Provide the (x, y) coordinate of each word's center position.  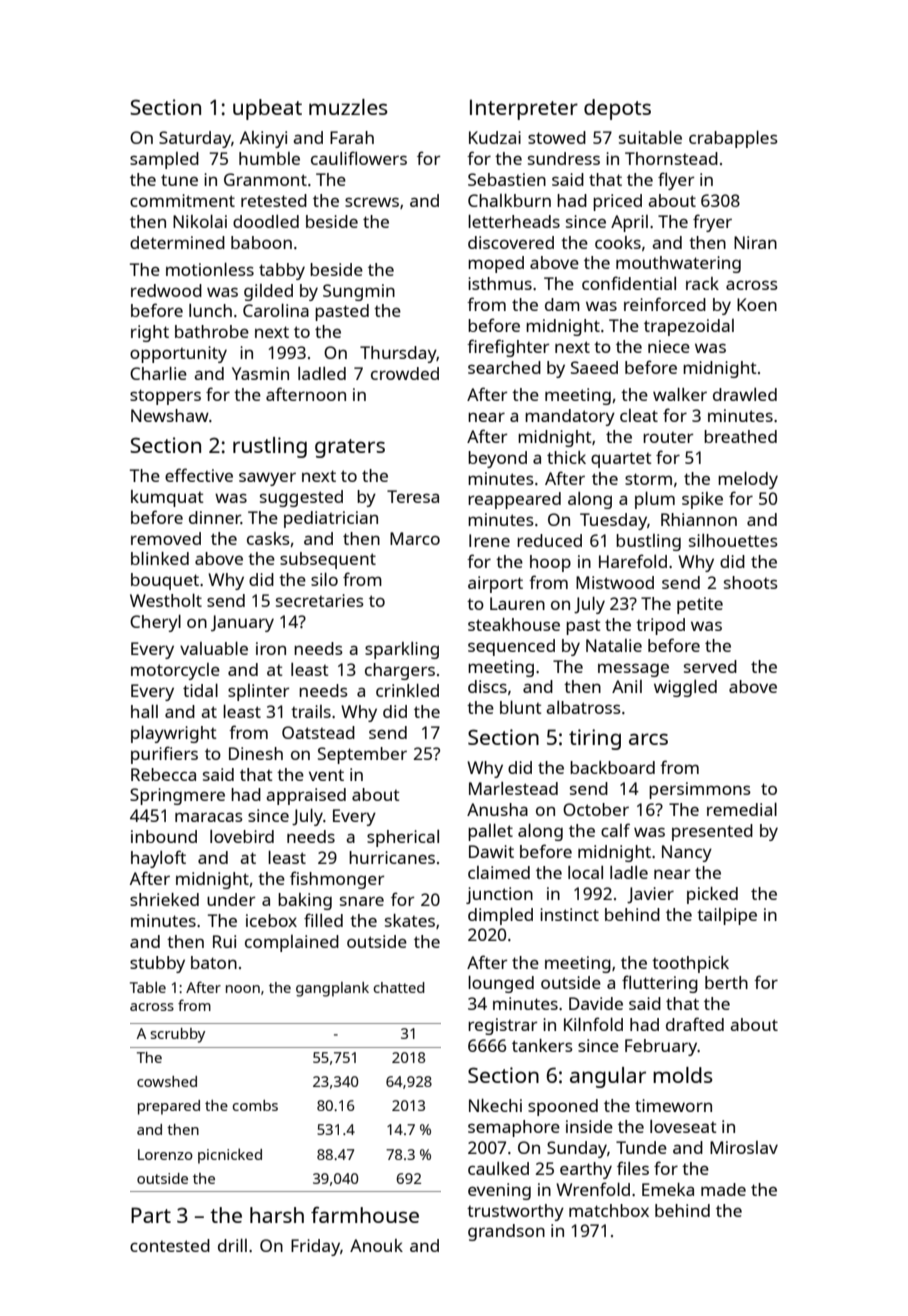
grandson (506, 1232)
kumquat (167, 498)
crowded (405, 373)
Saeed (594, 367)
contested (170, 1245)
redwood (166, 290)
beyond (497, 459)
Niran (755, 242)
